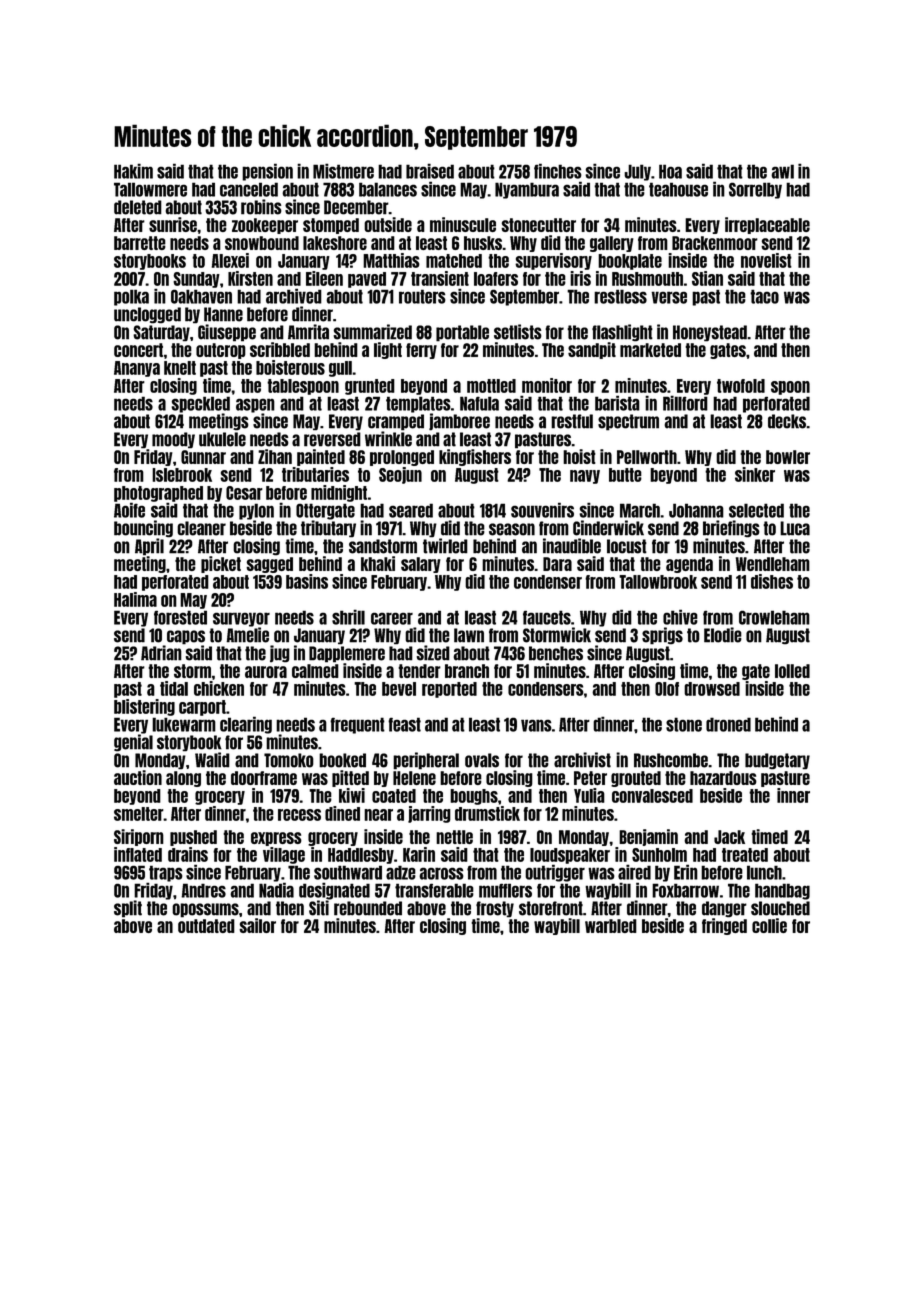 This image has width=924, height=1308. What do you see at coordinates (426, 761) in the image?
I see `peripheral` at bounding box center [426, 761].
